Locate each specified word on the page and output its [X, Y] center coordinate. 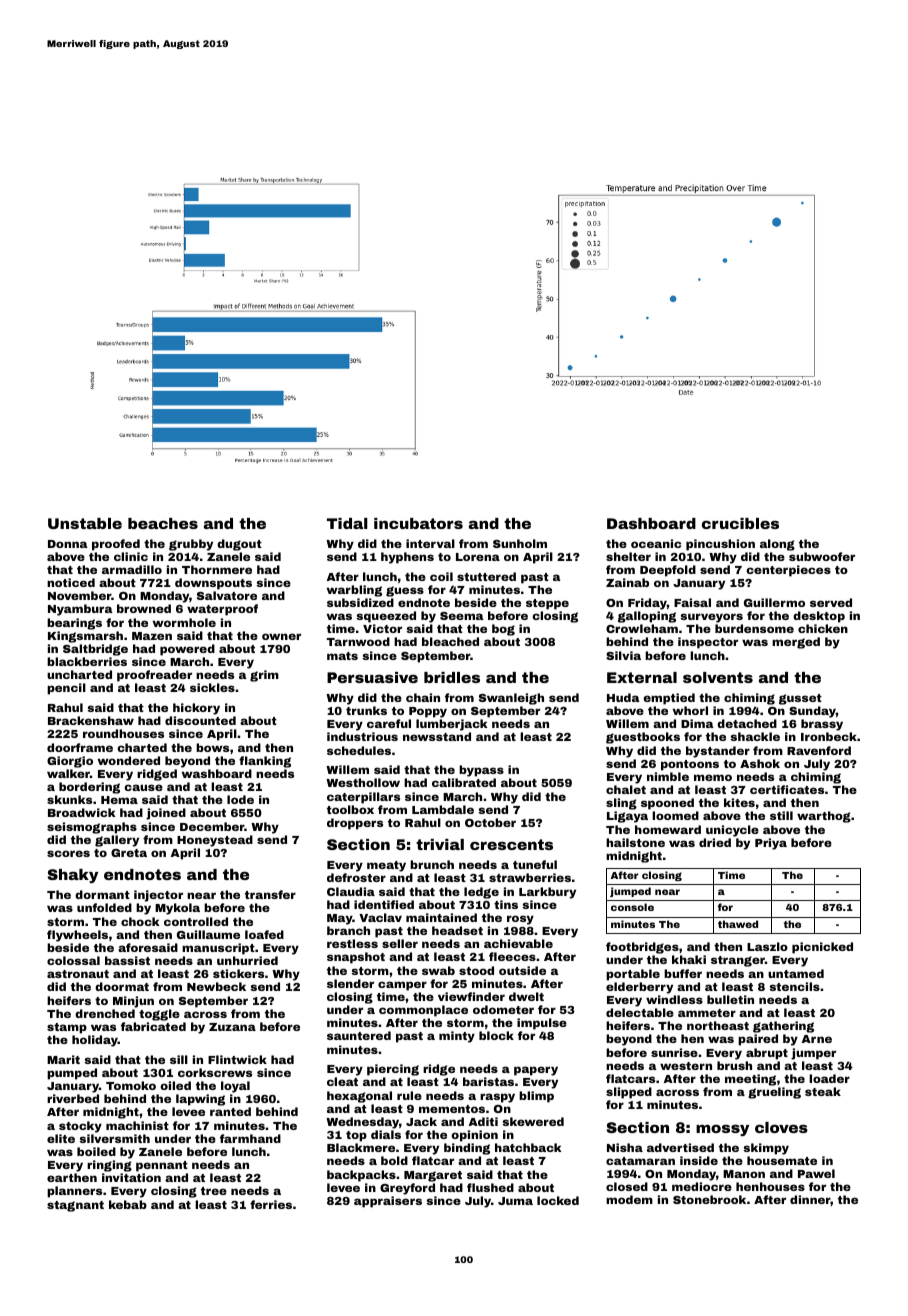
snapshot [356, 958]
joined [166, 814]
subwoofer [822, 556]
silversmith [114, 1138]
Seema [462, 616]
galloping [647, 617]
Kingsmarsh [85, 637]
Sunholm [520, 543]
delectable [640, 1012]
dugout [239, 545]
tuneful [535, 864]
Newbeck [216, 986]
